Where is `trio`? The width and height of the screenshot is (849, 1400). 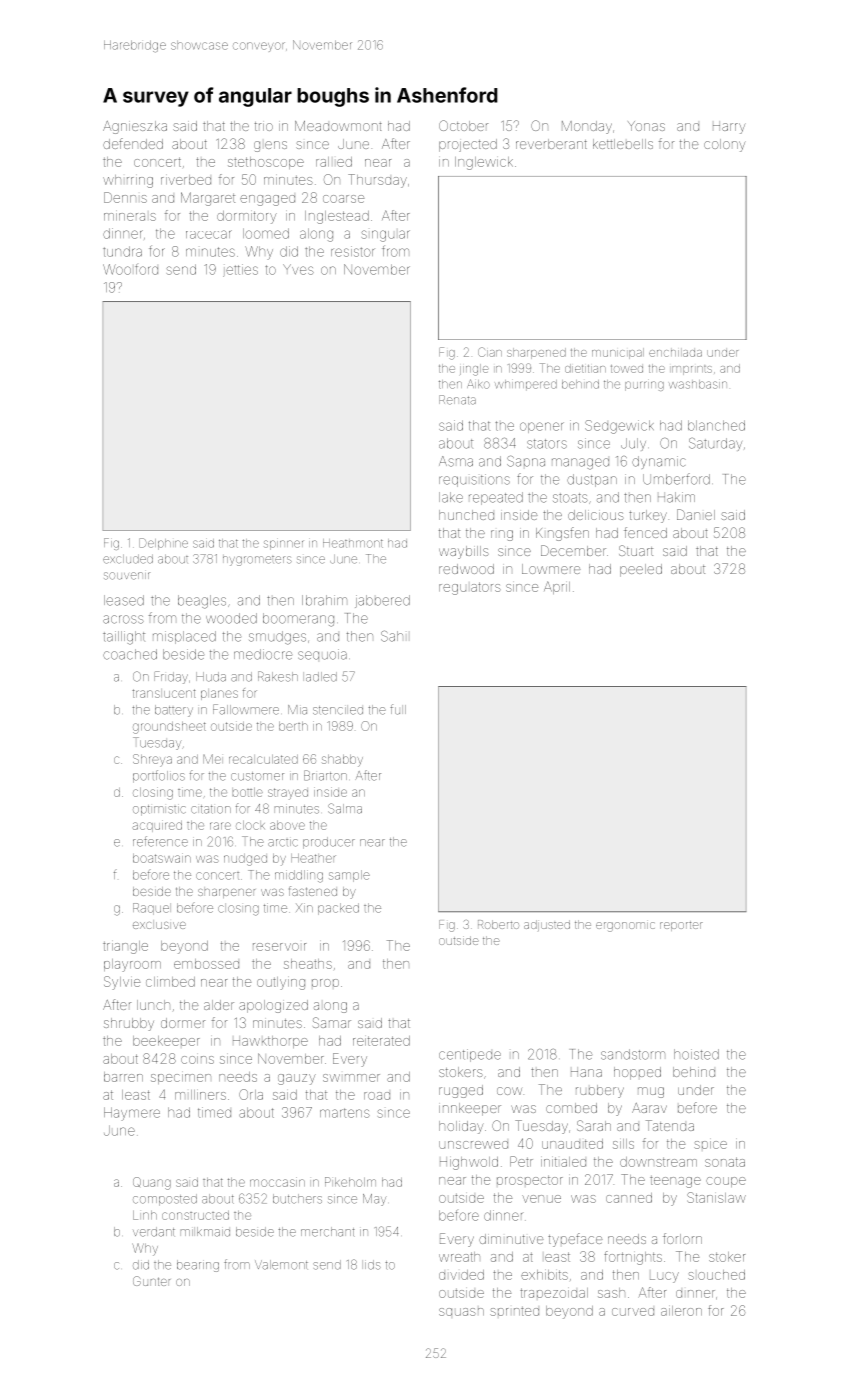 trio is located at coordinates (264, 126).
